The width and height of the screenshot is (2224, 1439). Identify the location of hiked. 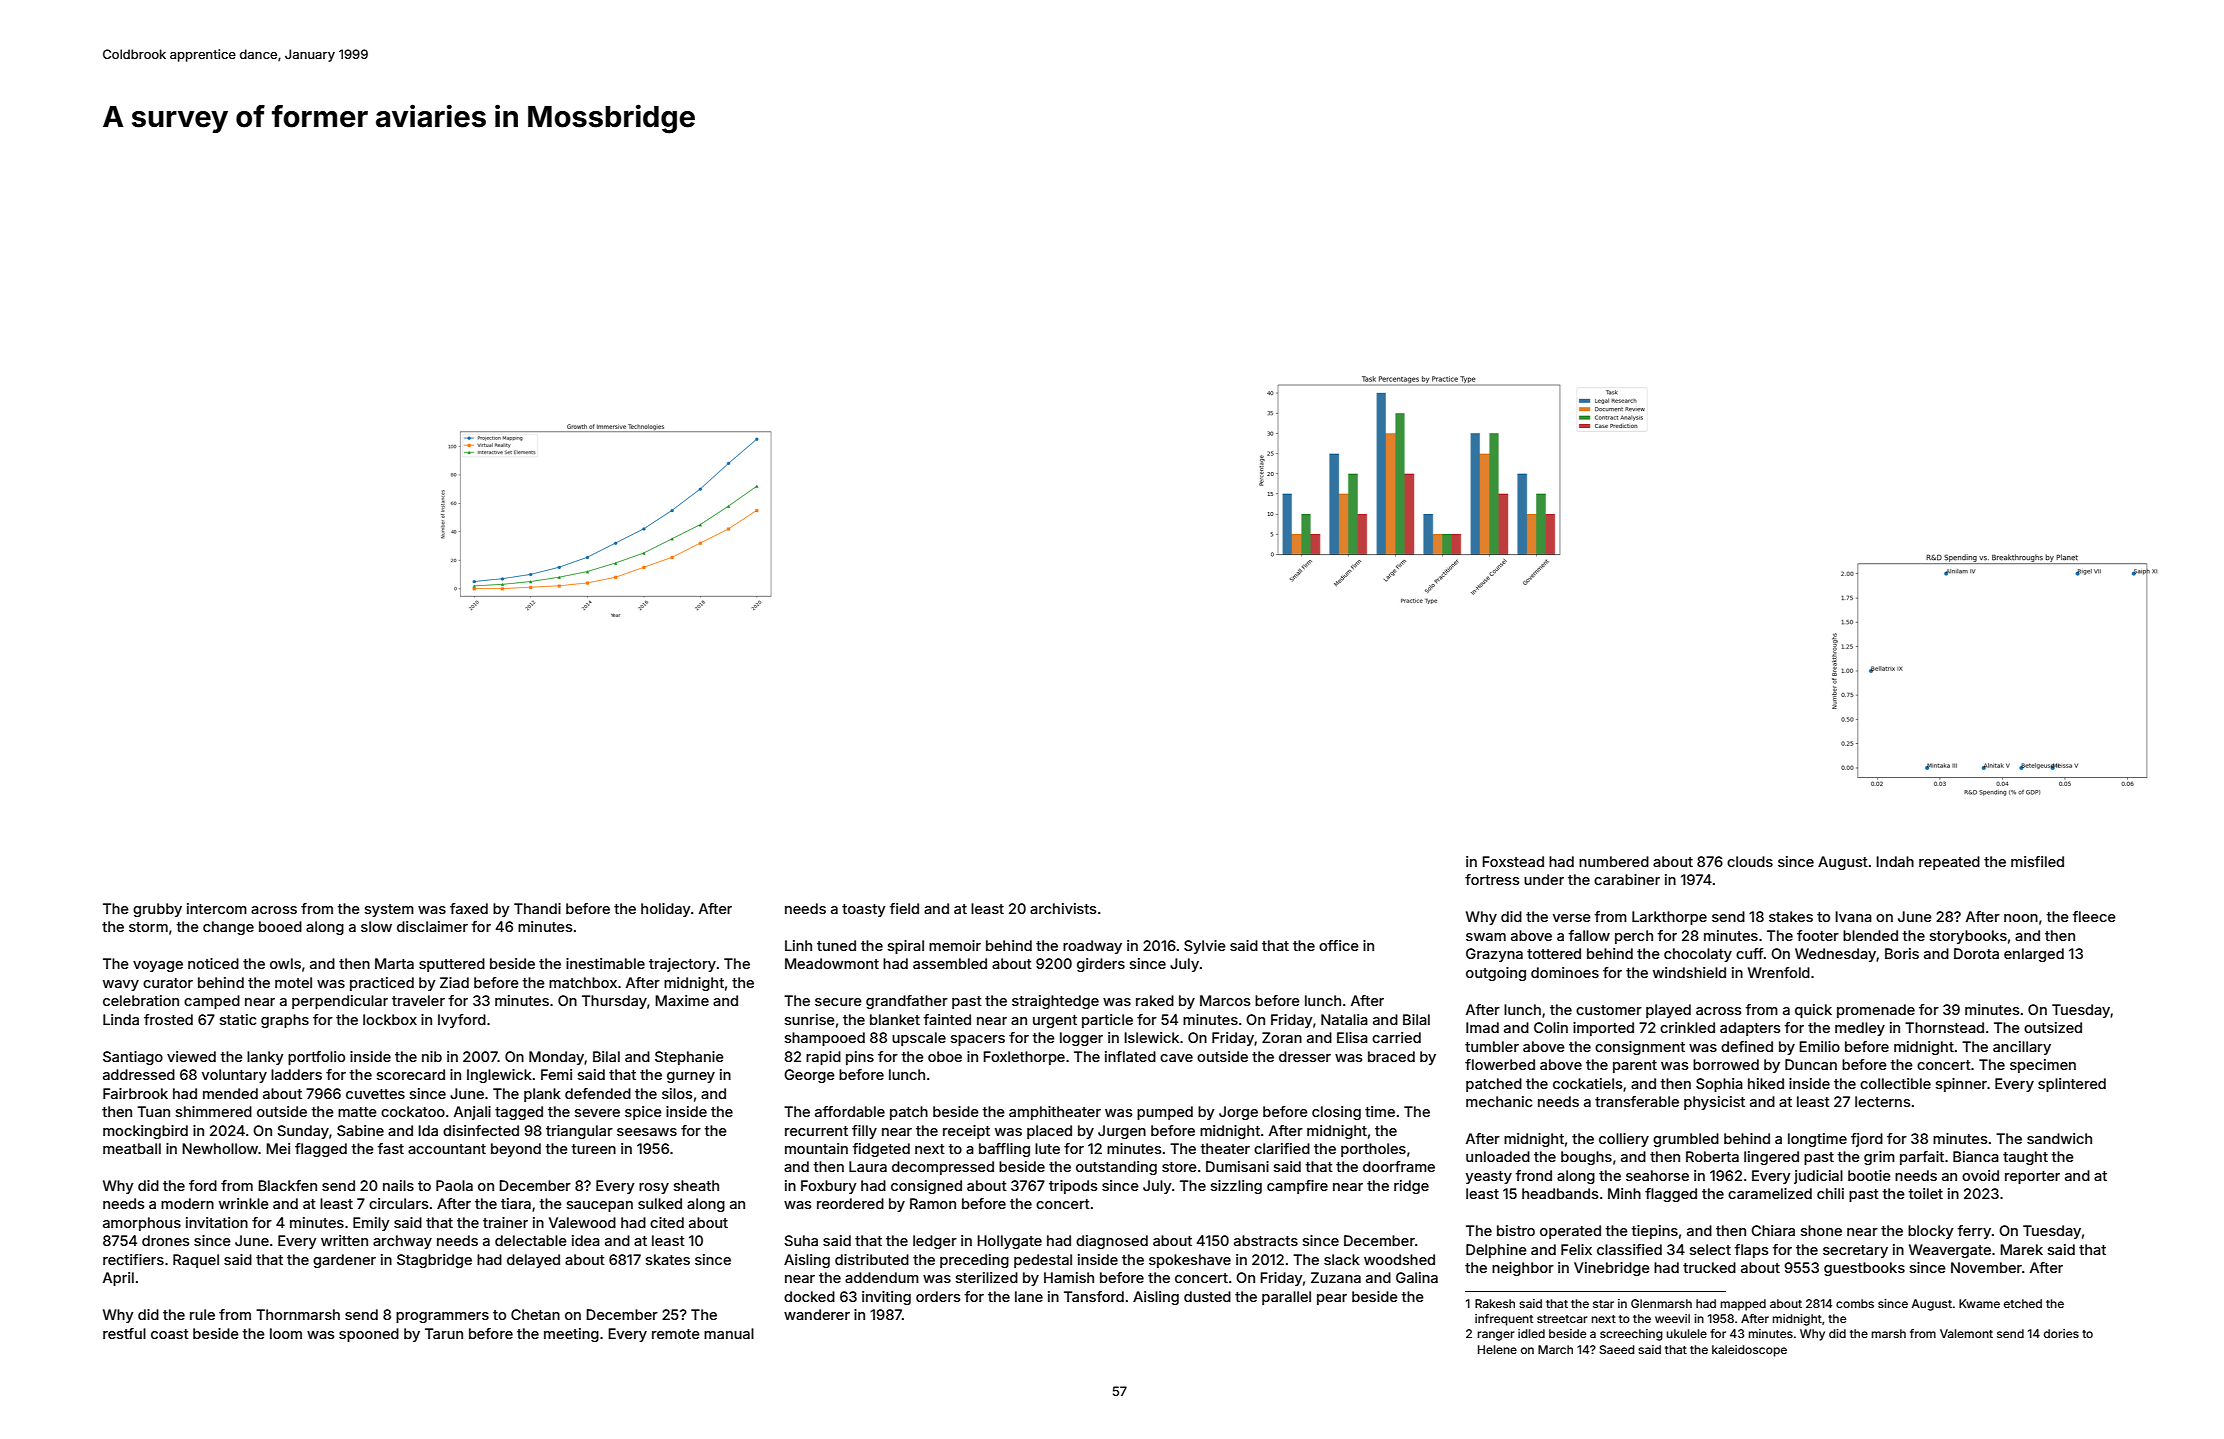
(1766, 1083).
